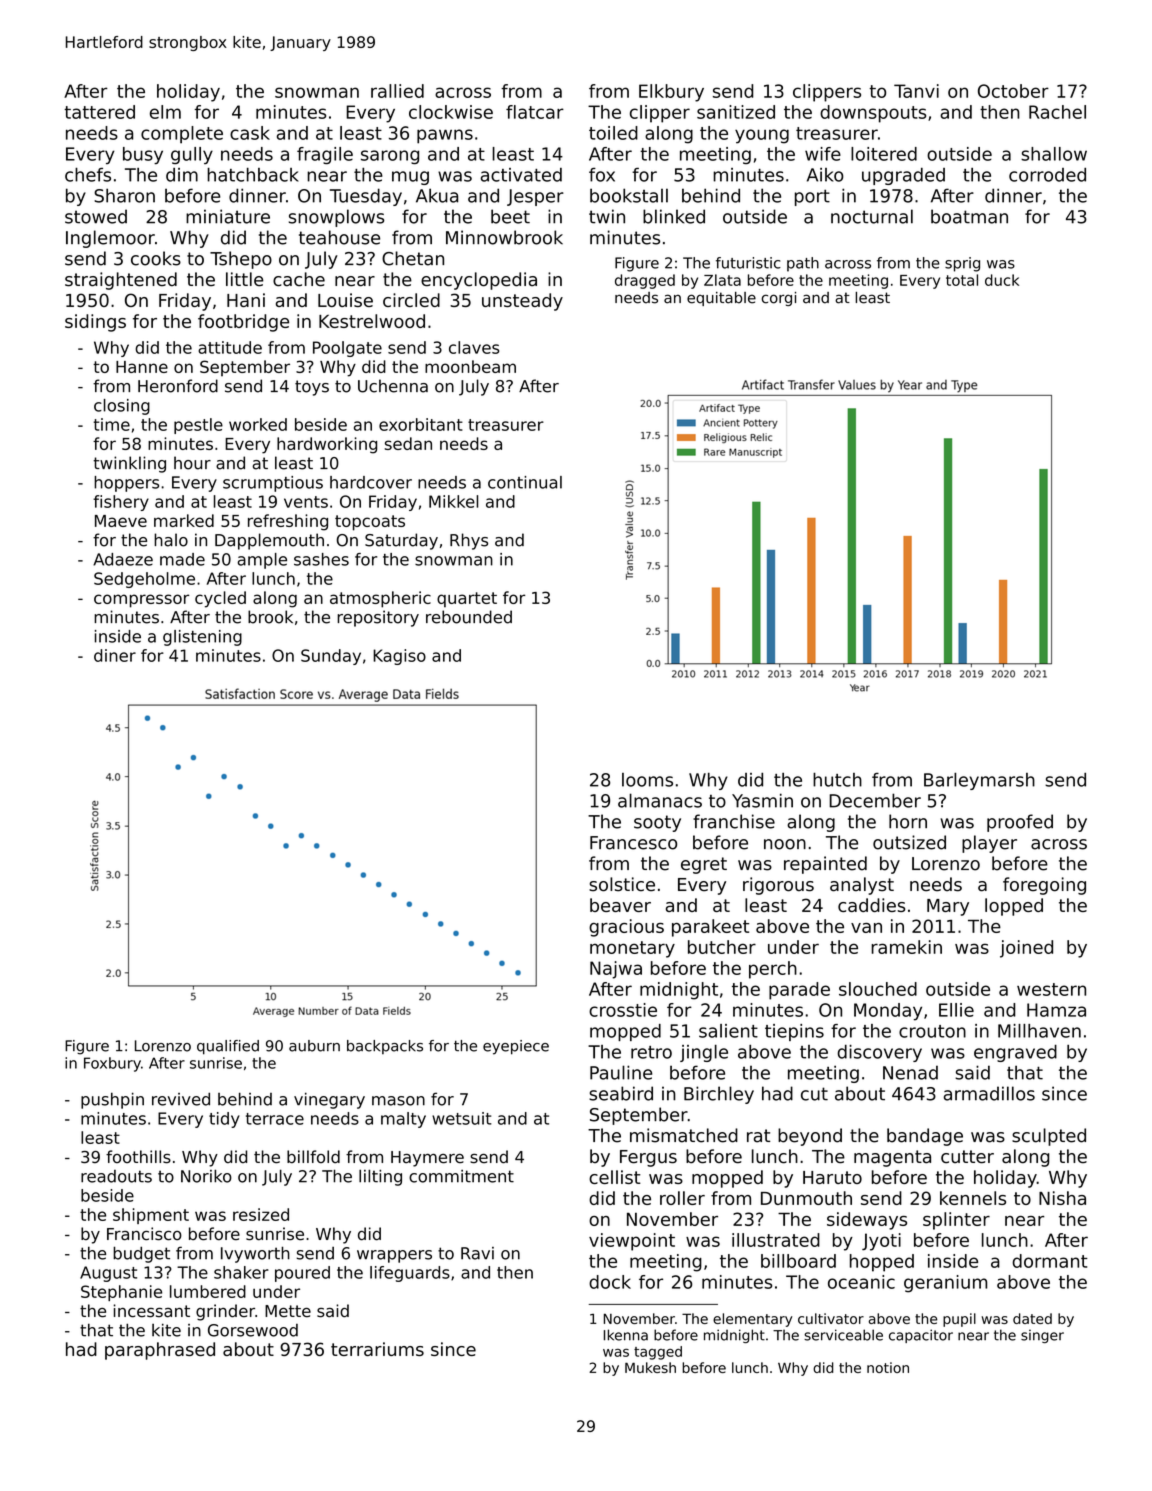 The height and width of the screenshot is (1491, 1152). I want to click on Mukesh, so click(650, 1367).
